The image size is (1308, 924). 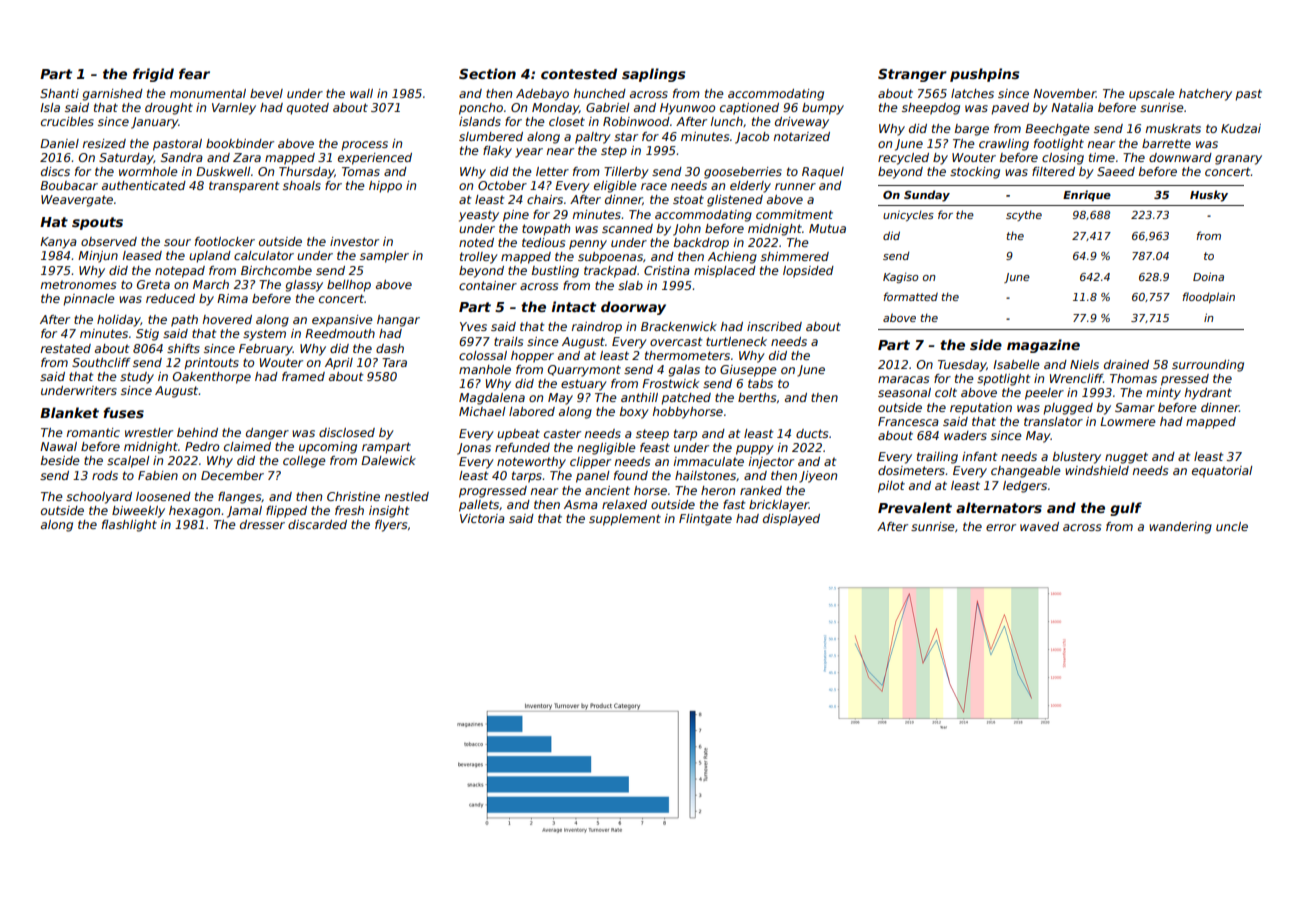 I want to click on stoat, so click(x=688, y=199).
